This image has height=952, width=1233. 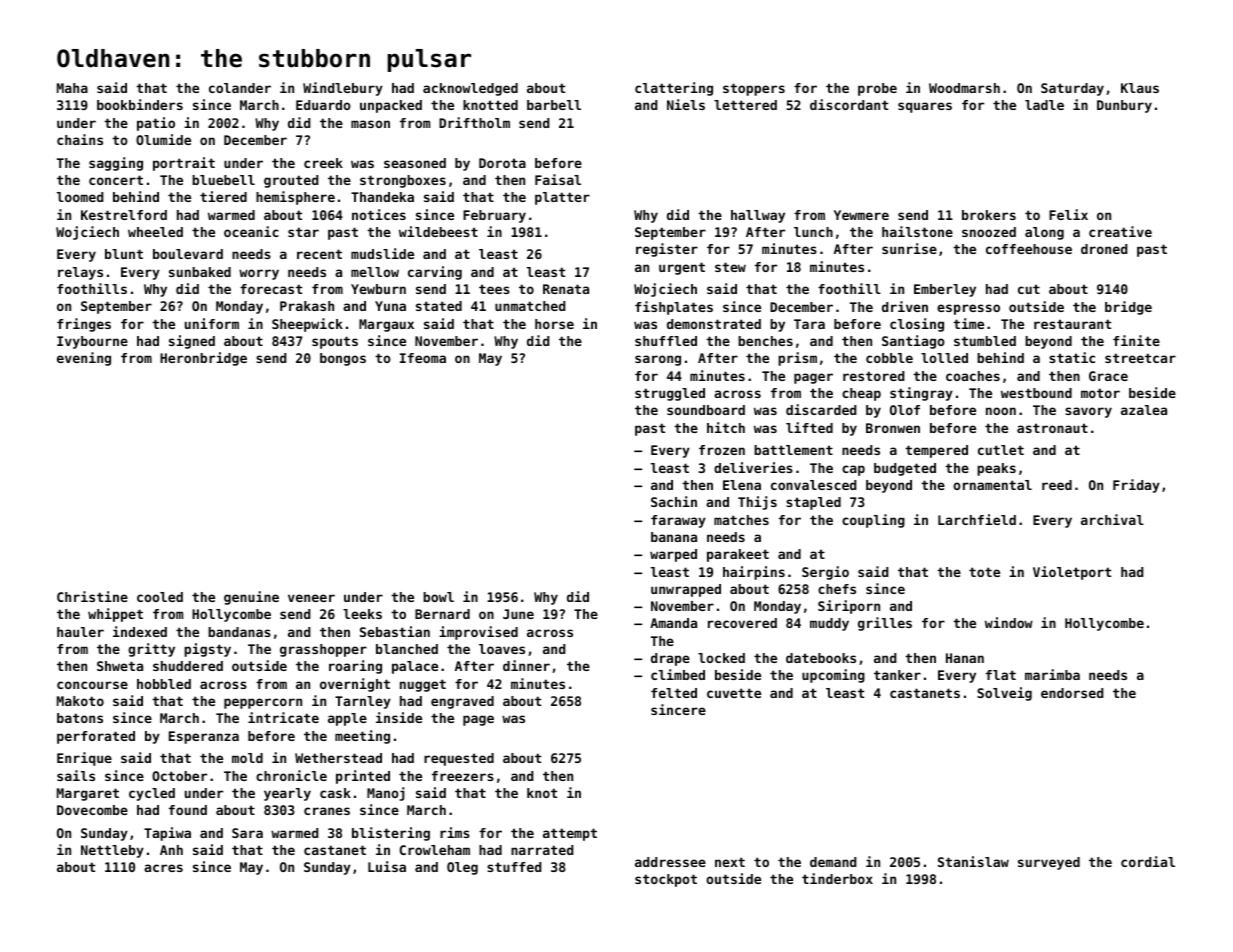 I want to click on Woodmarsh, so click(x=964, y=88).
